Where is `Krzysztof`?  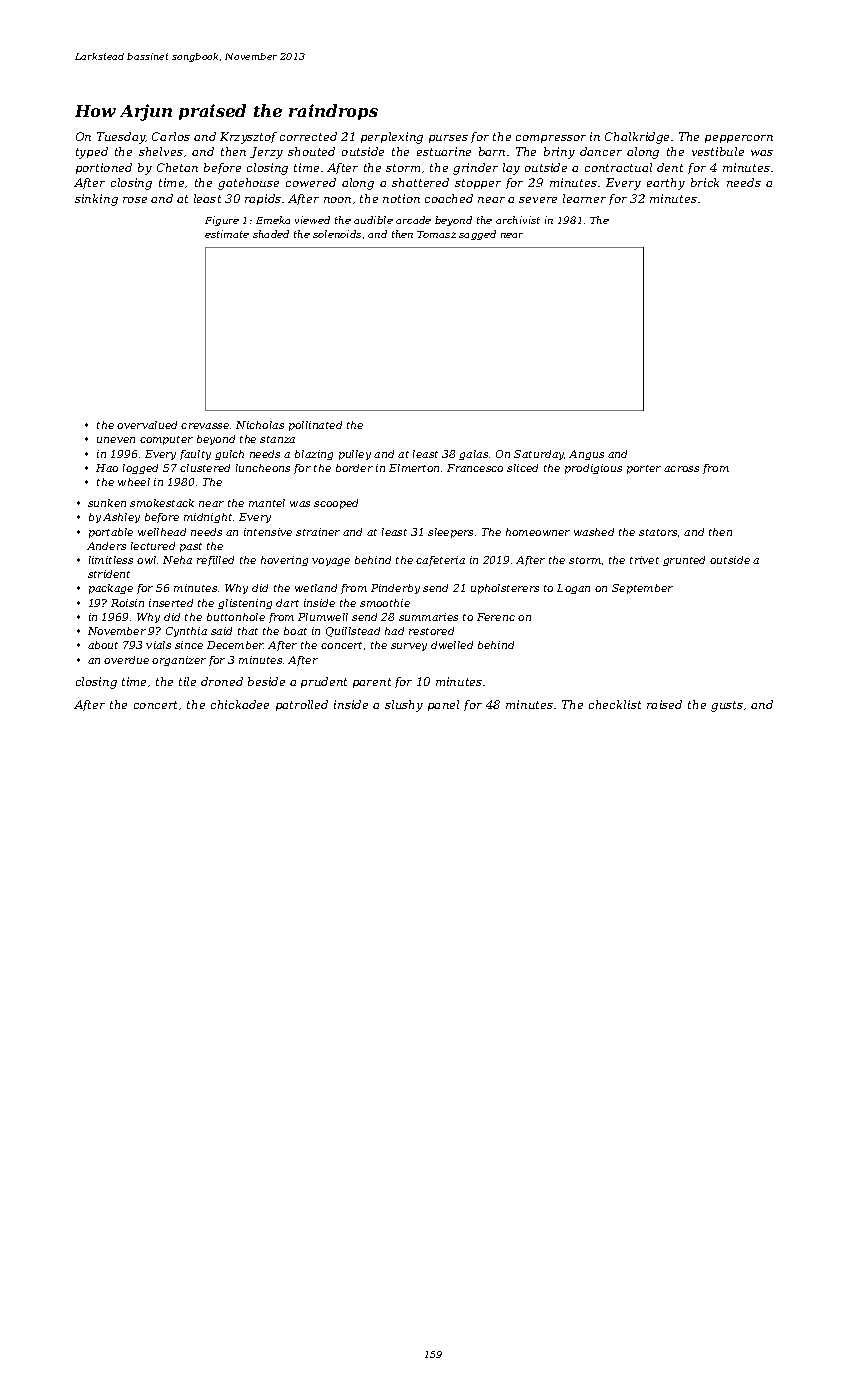 Krzysztof is located at coordinates (248, 138).
